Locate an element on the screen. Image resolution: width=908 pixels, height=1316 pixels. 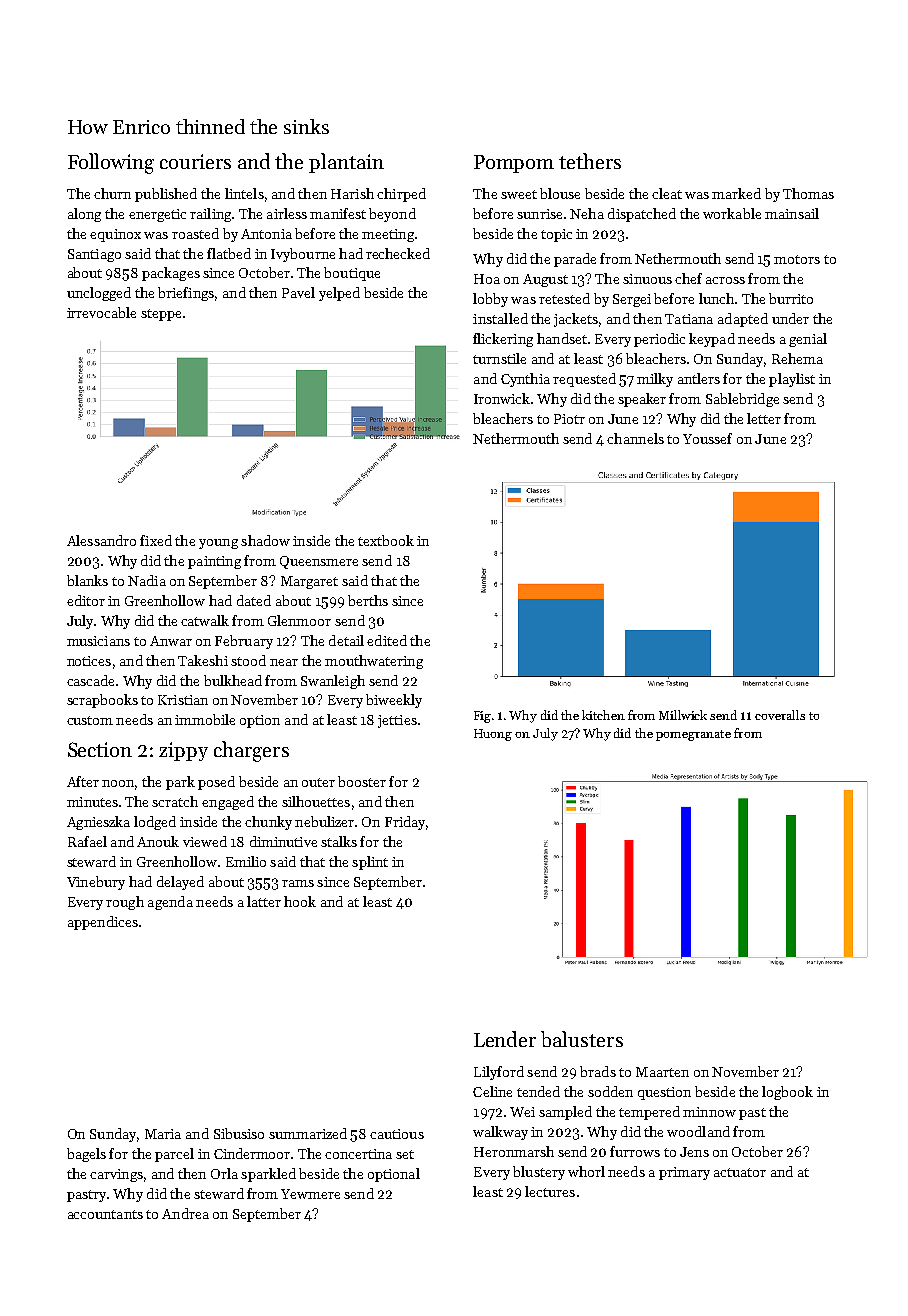
Thomas is located at coordinates (808, 193).
